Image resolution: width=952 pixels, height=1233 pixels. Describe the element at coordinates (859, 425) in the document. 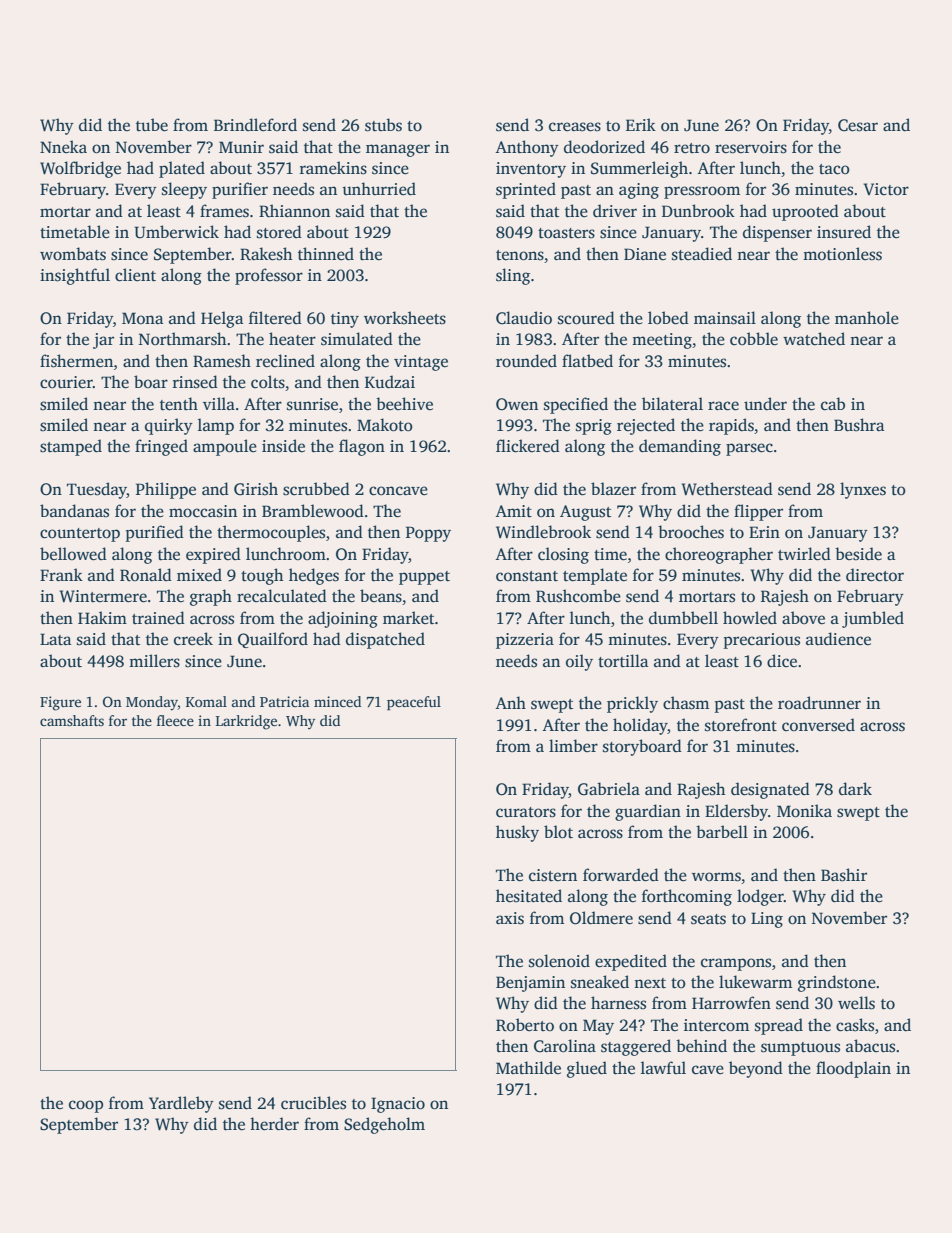

I see `Bushra` at that location.
